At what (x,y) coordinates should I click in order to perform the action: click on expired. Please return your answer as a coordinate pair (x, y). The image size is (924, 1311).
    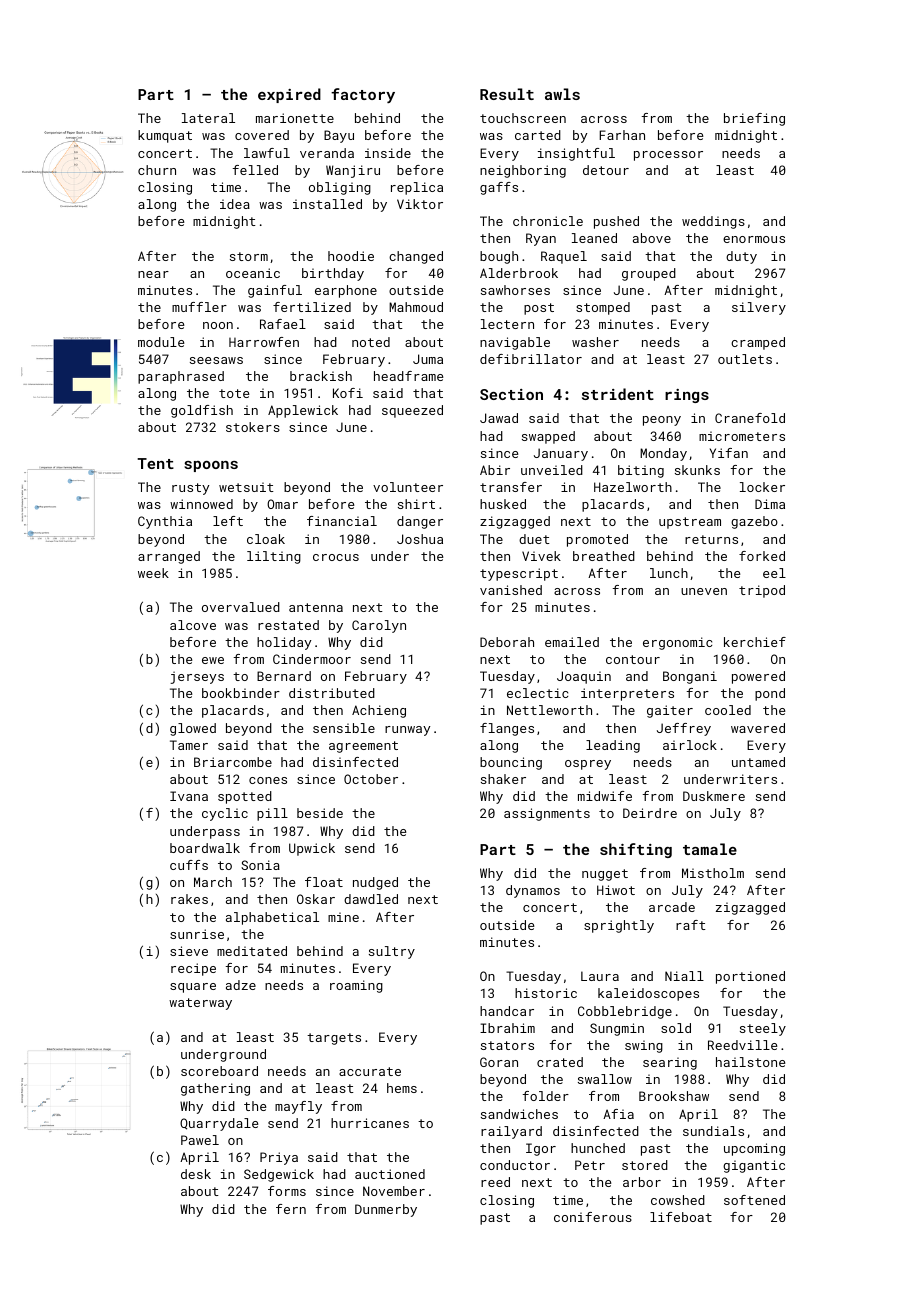
    Looking at the image, I should click on (289, 95).
